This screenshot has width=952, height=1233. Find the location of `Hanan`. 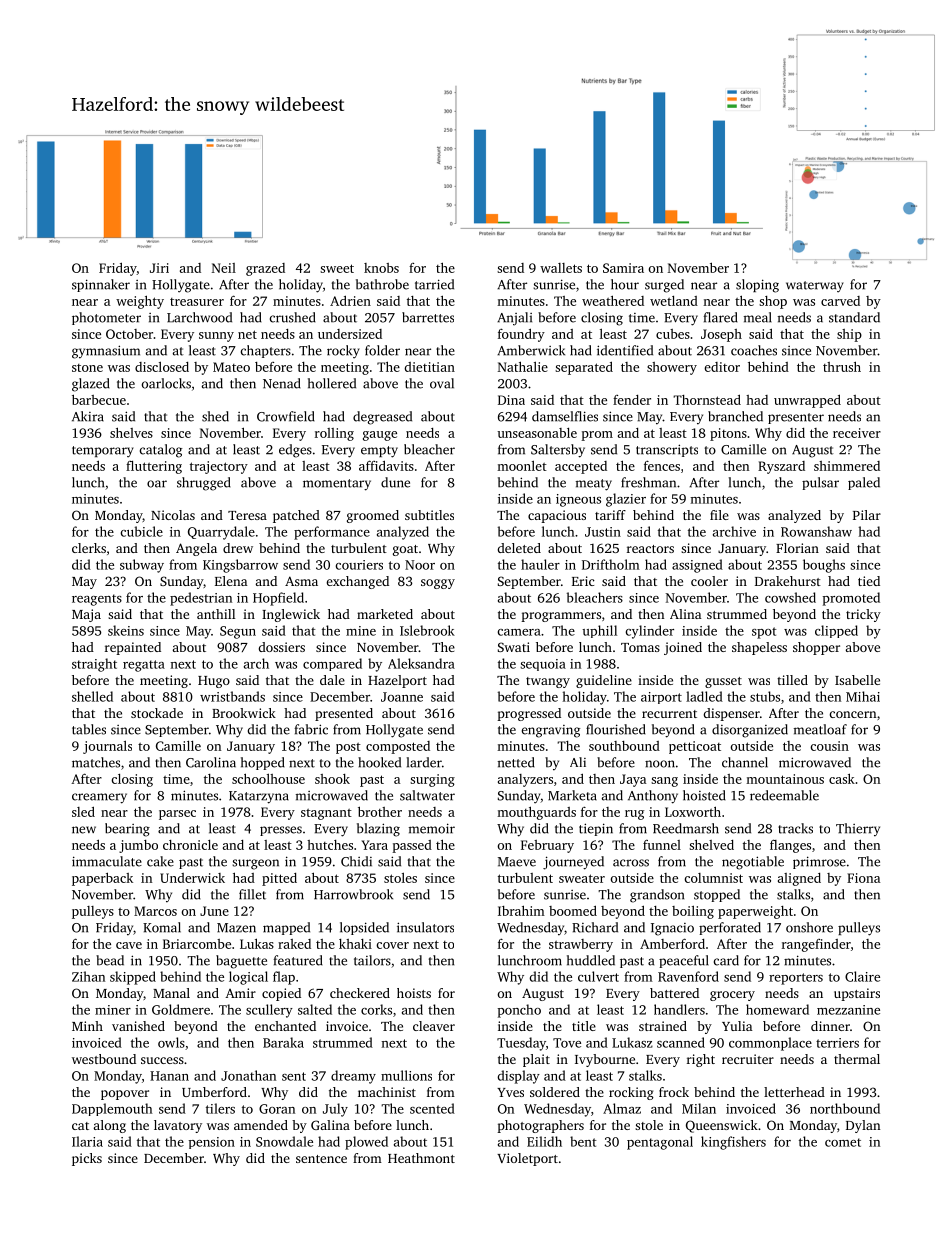

Hanan is located at coordinates (169, 1076).
